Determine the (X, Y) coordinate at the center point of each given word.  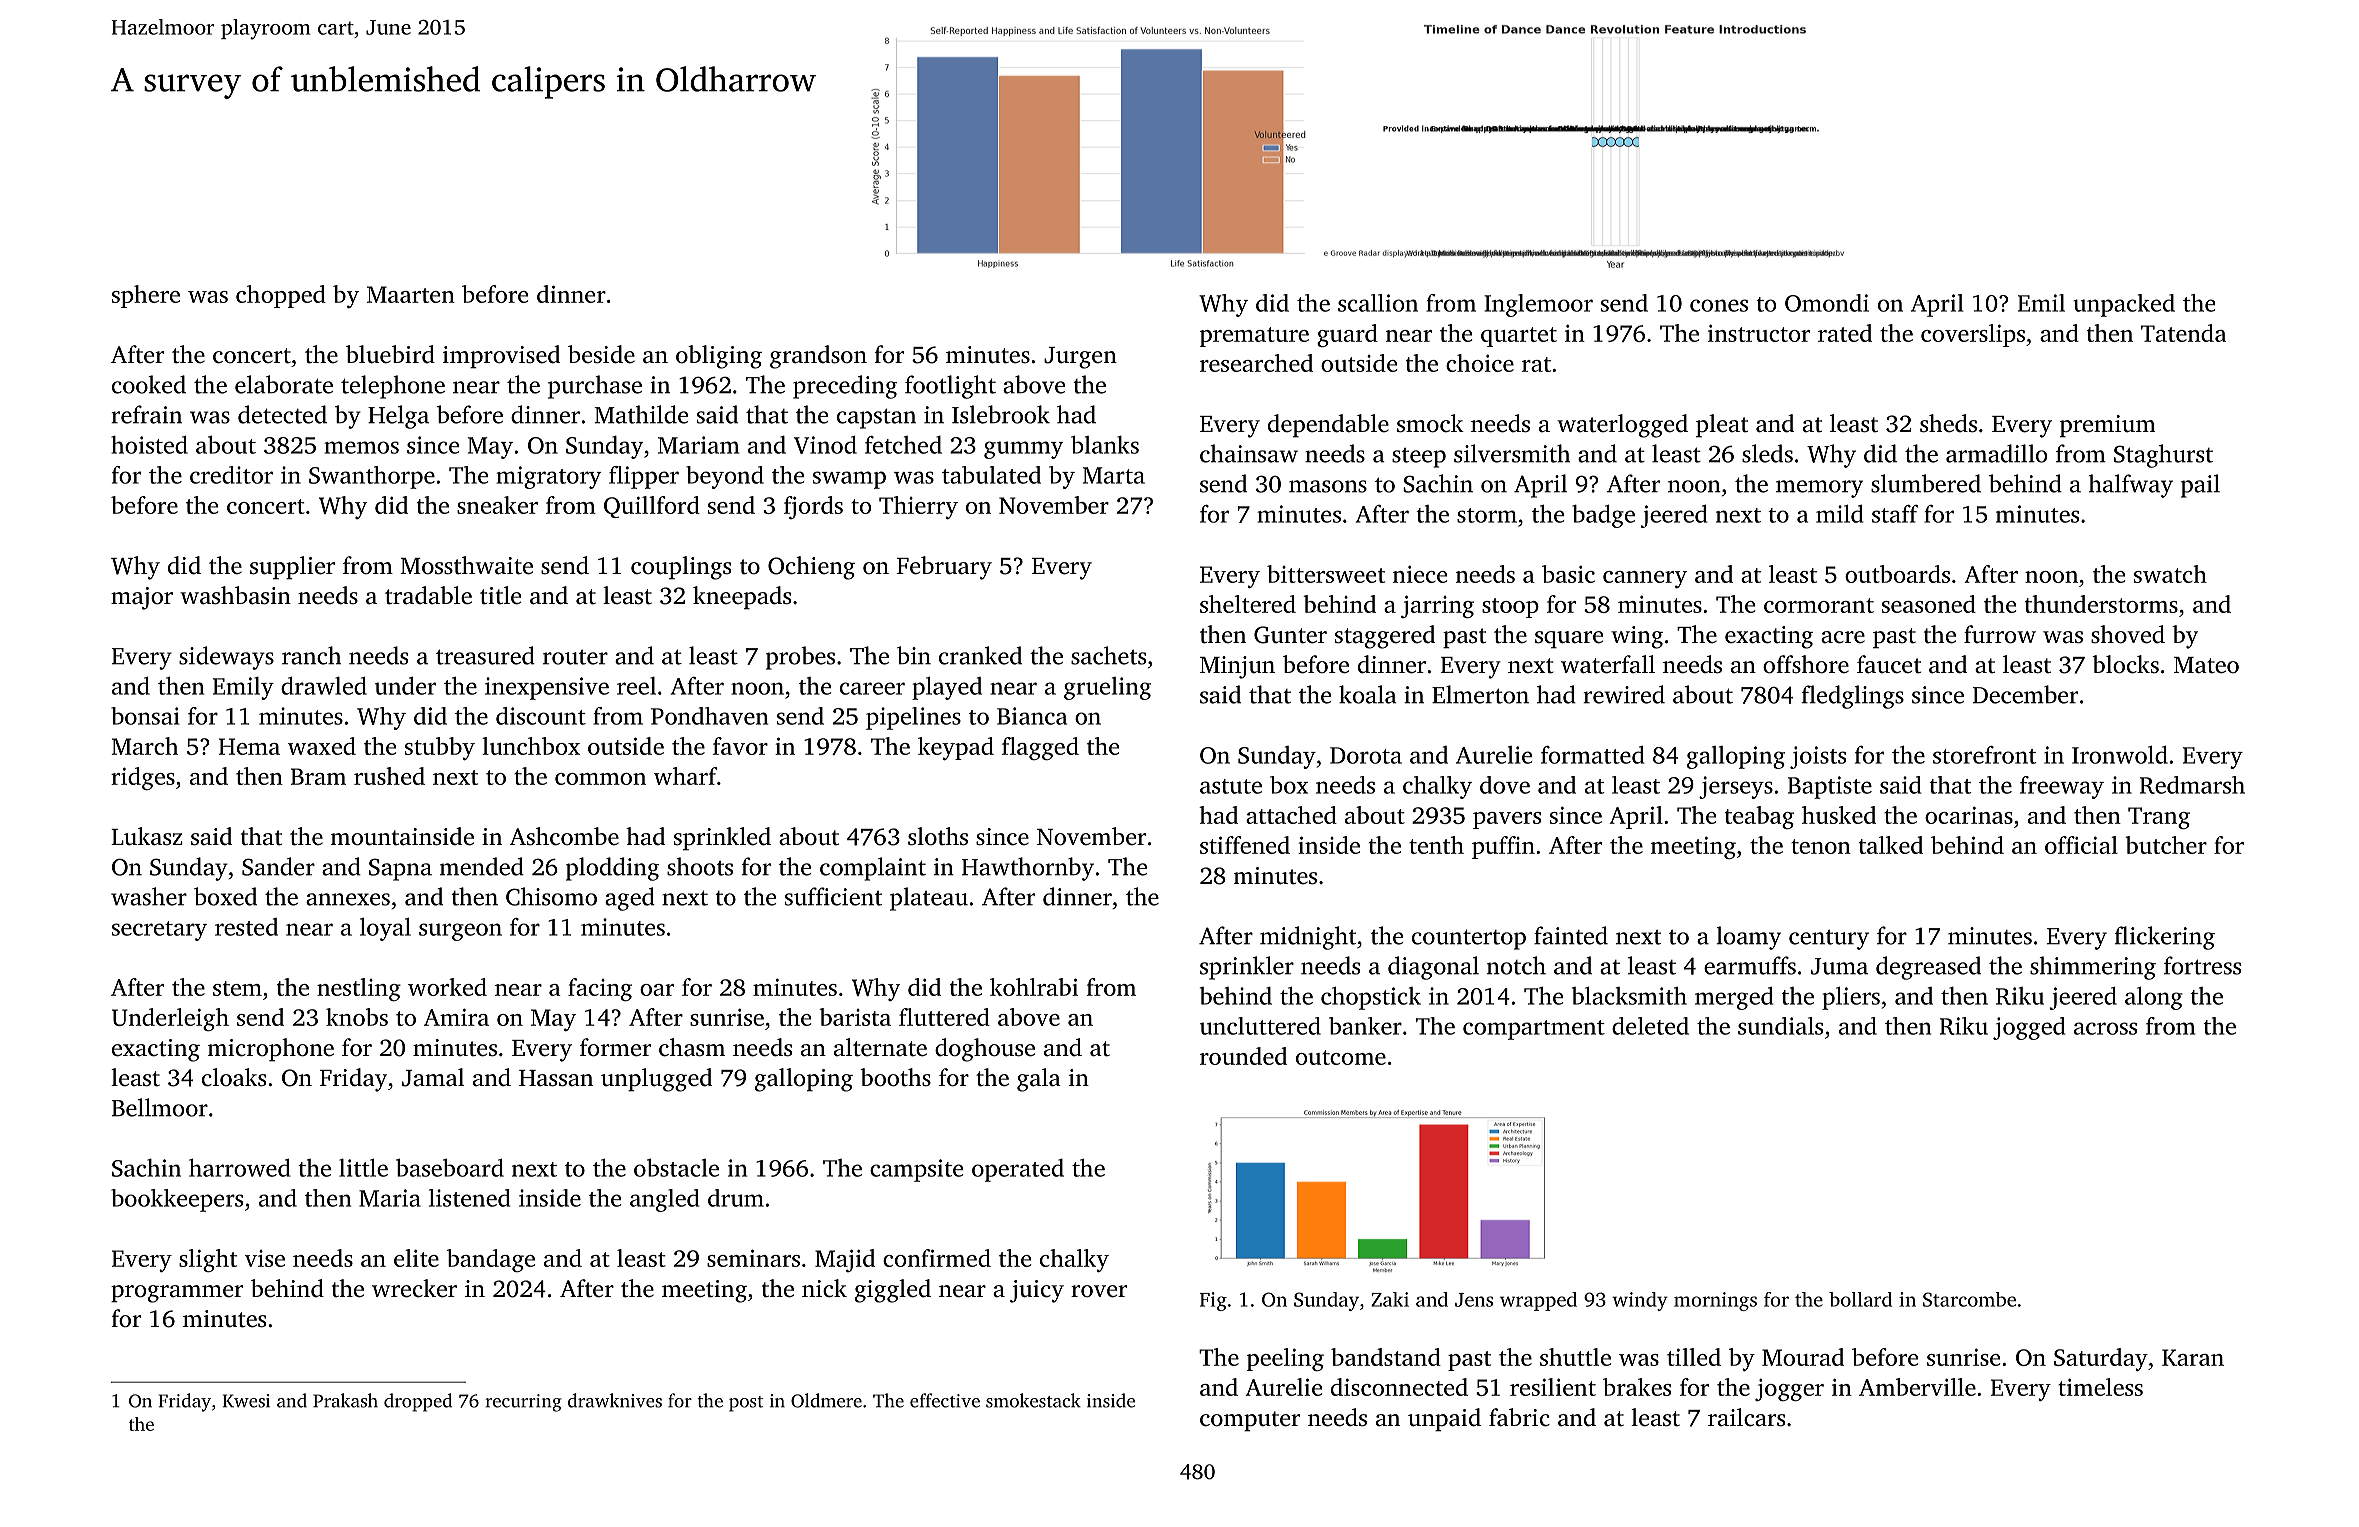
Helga (398, 417)
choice (1480, 363)
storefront (1984, 755)
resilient (1553, 1387)
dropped (418, 1402)
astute (1231, 786)
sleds (1767, 453)
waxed (322, 746)
